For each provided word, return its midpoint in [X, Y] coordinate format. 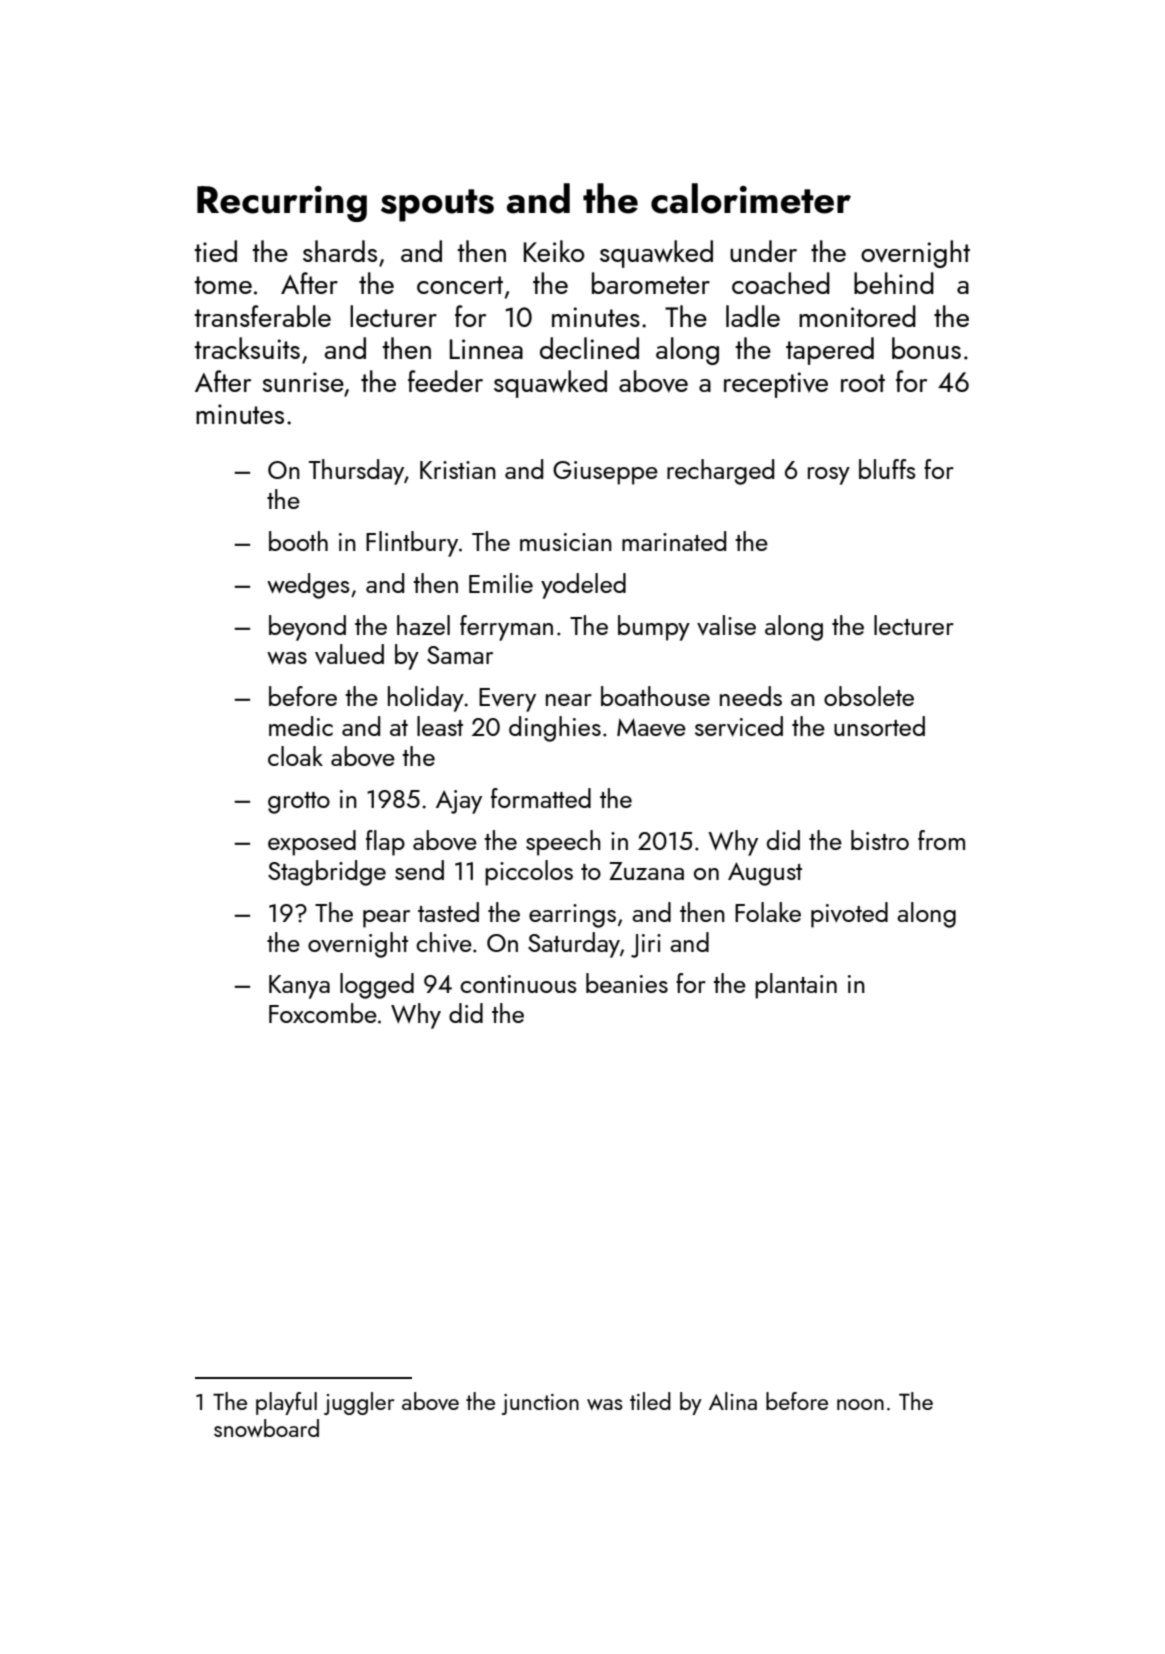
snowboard [266, 1428]
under [763, 251]
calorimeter [751, 198]
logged [377, 986]
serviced [739, 726]
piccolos [529, 873]
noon [860, 1404]
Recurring [282, 204]
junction [540, 1404]
